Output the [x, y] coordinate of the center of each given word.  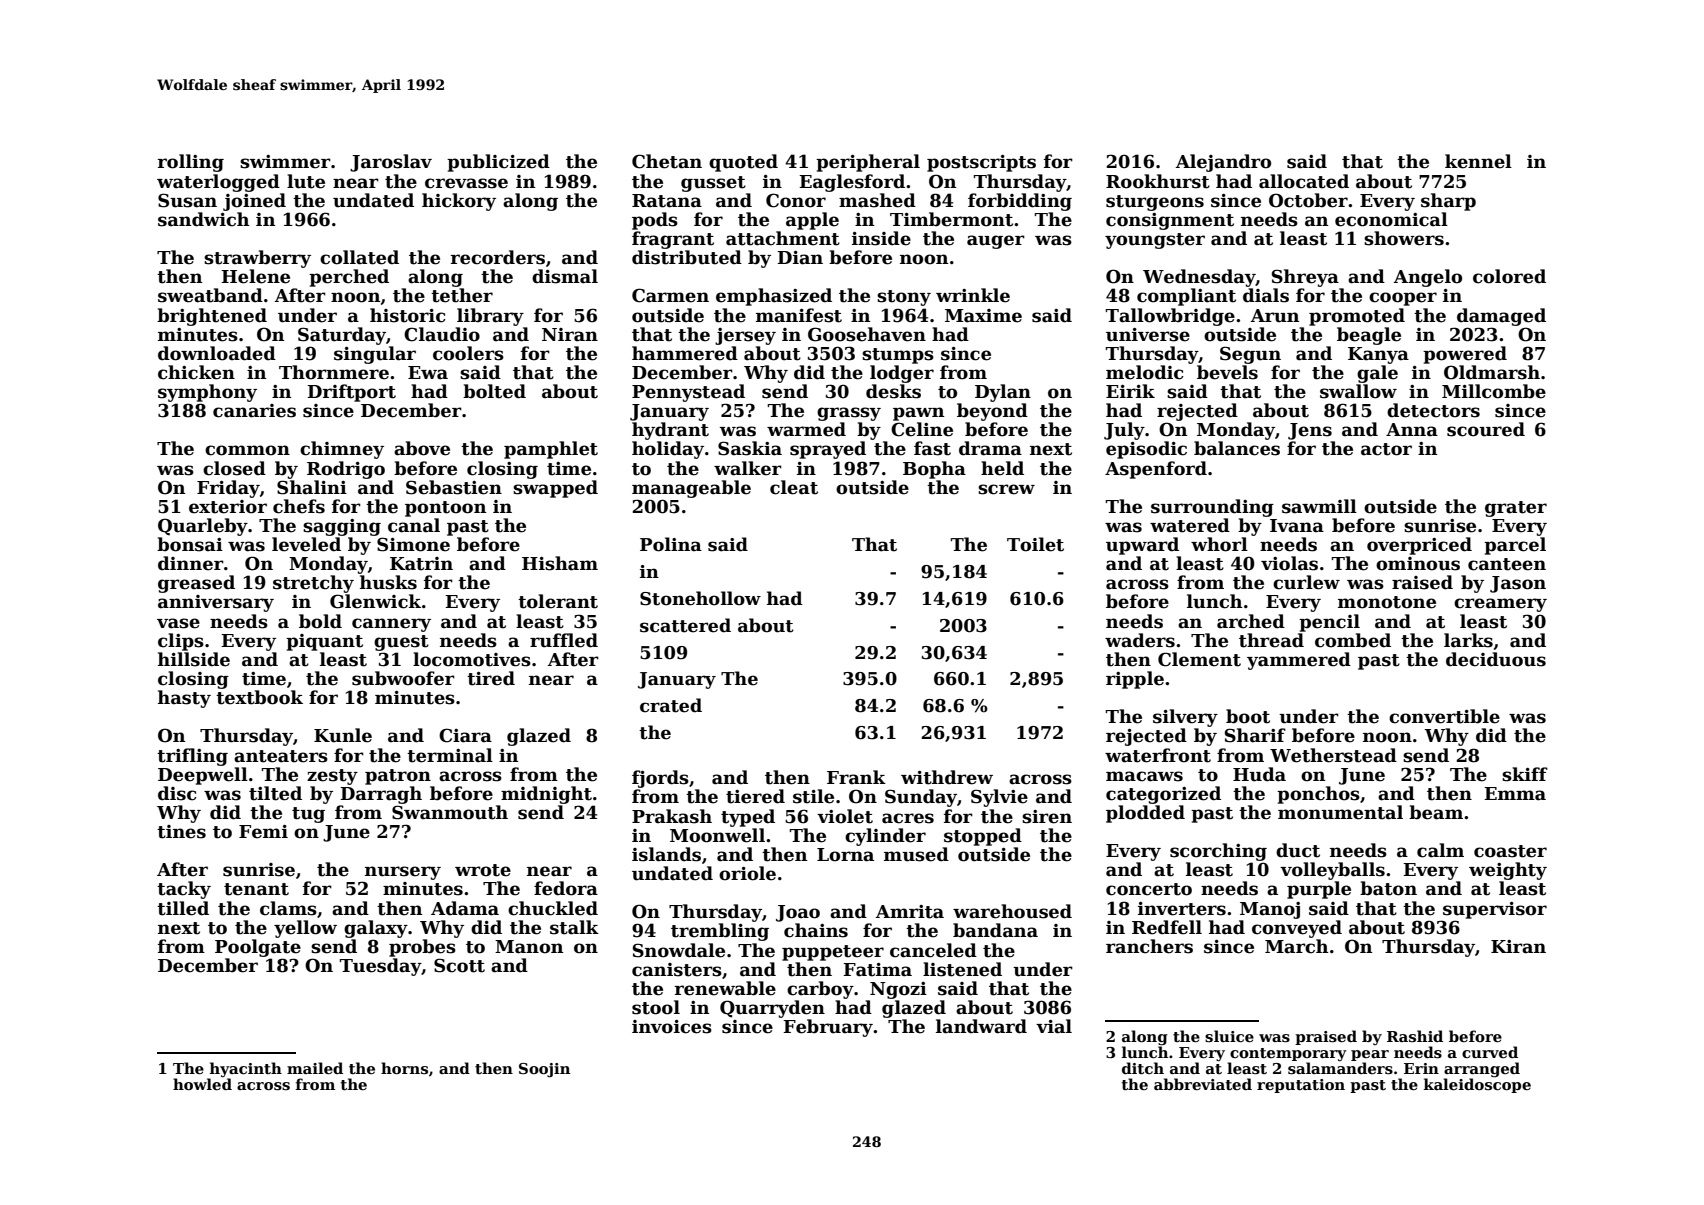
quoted [743, 163]
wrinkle [973, 295]
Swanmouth [450, 812]
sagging [342, 527]
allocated [1304, 181]
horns [404, 1068]
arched [1251, 621]
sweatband [210, 295]
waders [1140, 640]
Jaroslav [391, 163]
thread [1271, 640]
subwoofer [403, 678]
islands [666, 854]
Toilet [1035, 544]
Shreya [1305, 278]
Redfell [1167, 927]
